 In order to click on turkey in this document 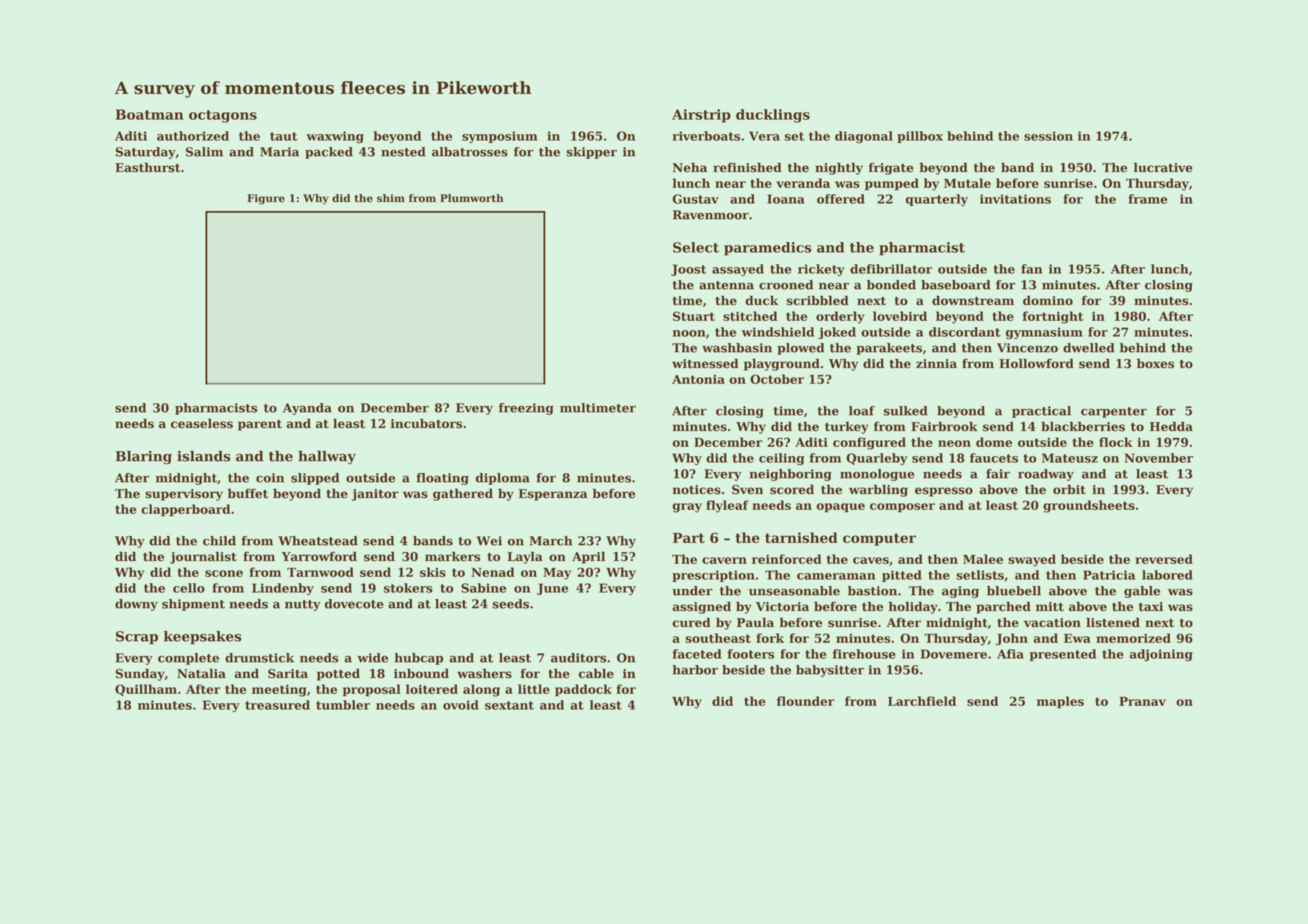, I will do `click(847, 427)`.
